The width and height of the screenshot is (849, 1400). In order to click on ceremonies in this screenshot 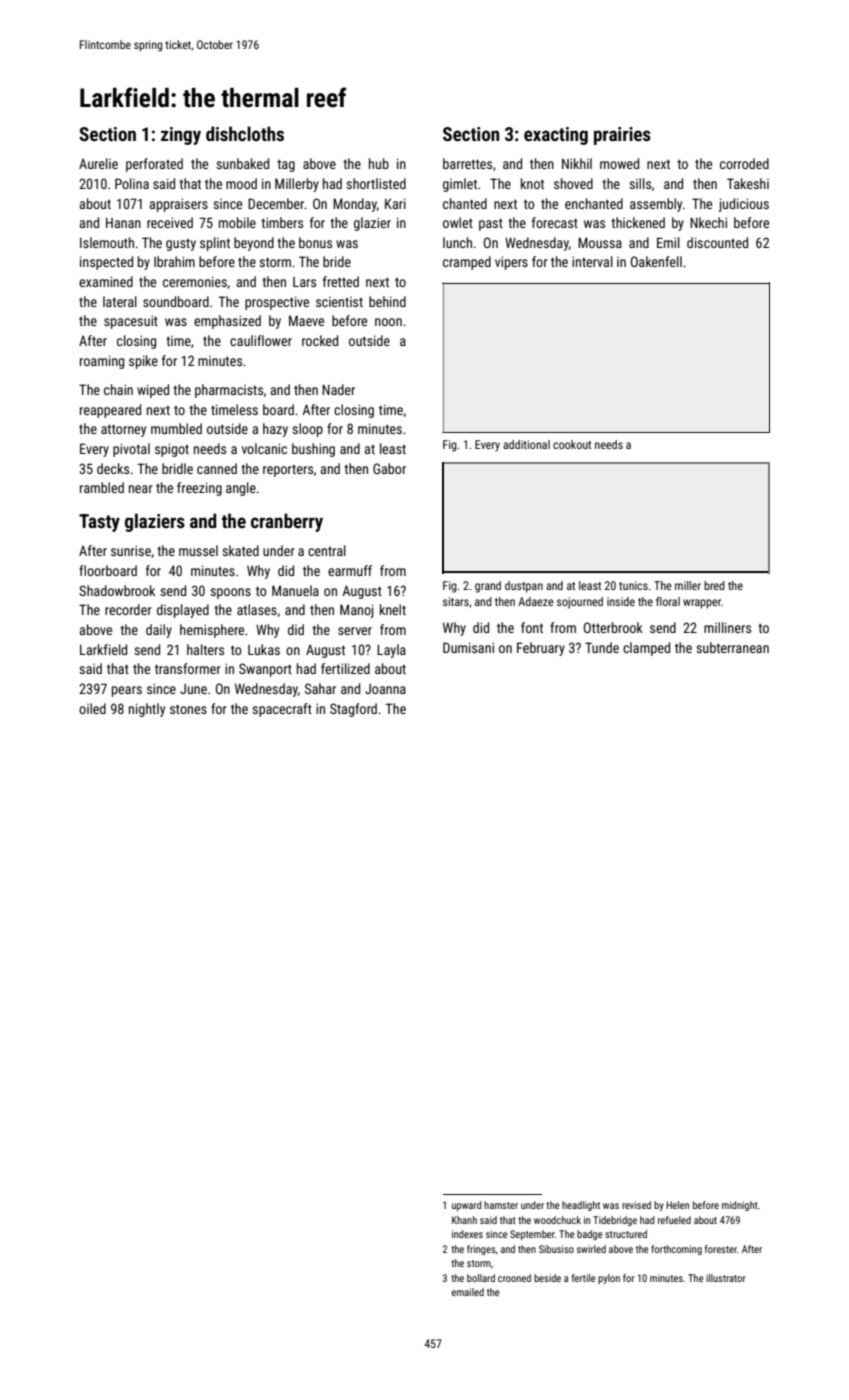, I will do `click(195, 281)`.
